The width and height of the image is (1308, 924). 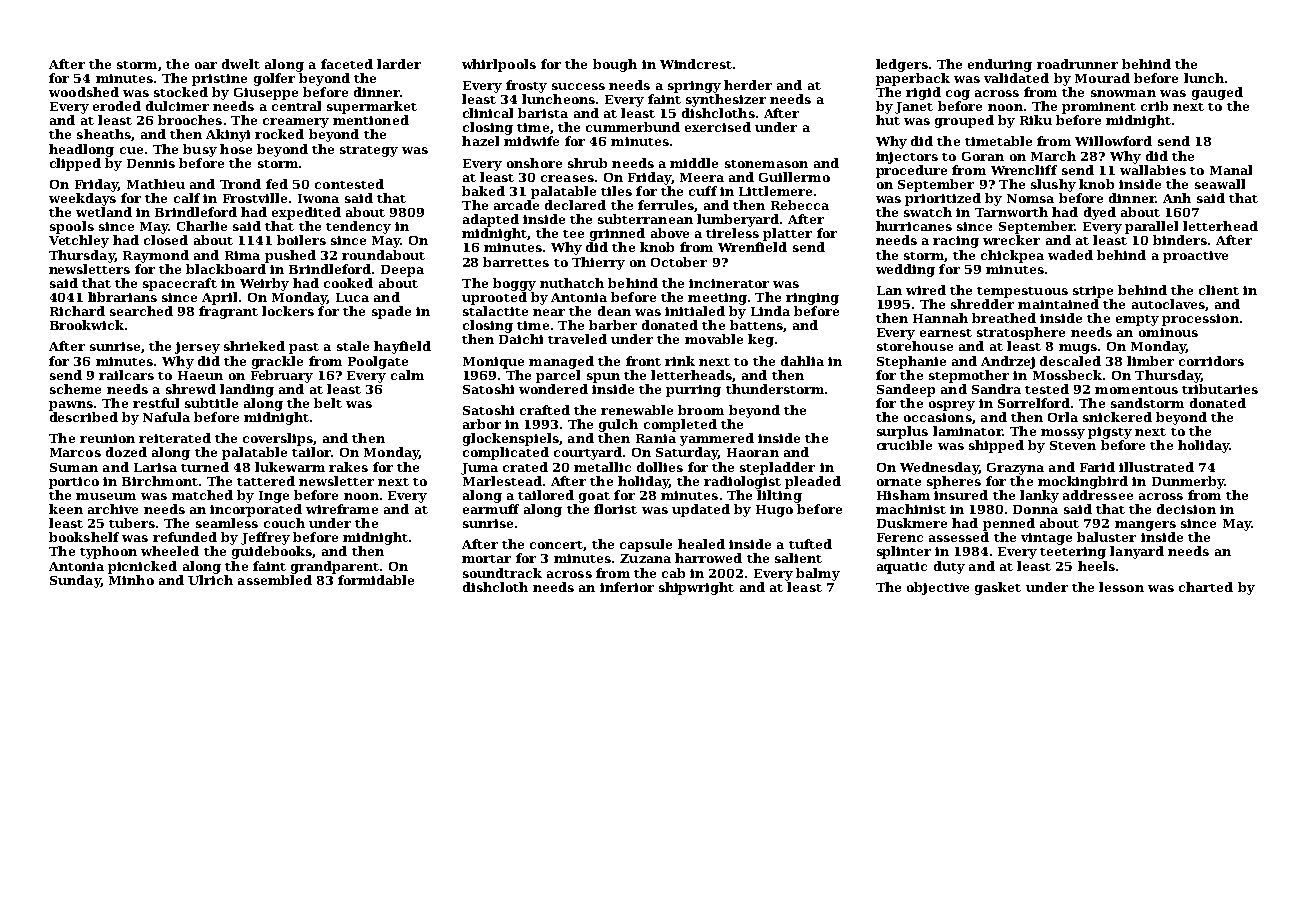 What do you see at coordinates (499, 65) in the image?
I see `whirlpools` at bounding box center [499, 65].
